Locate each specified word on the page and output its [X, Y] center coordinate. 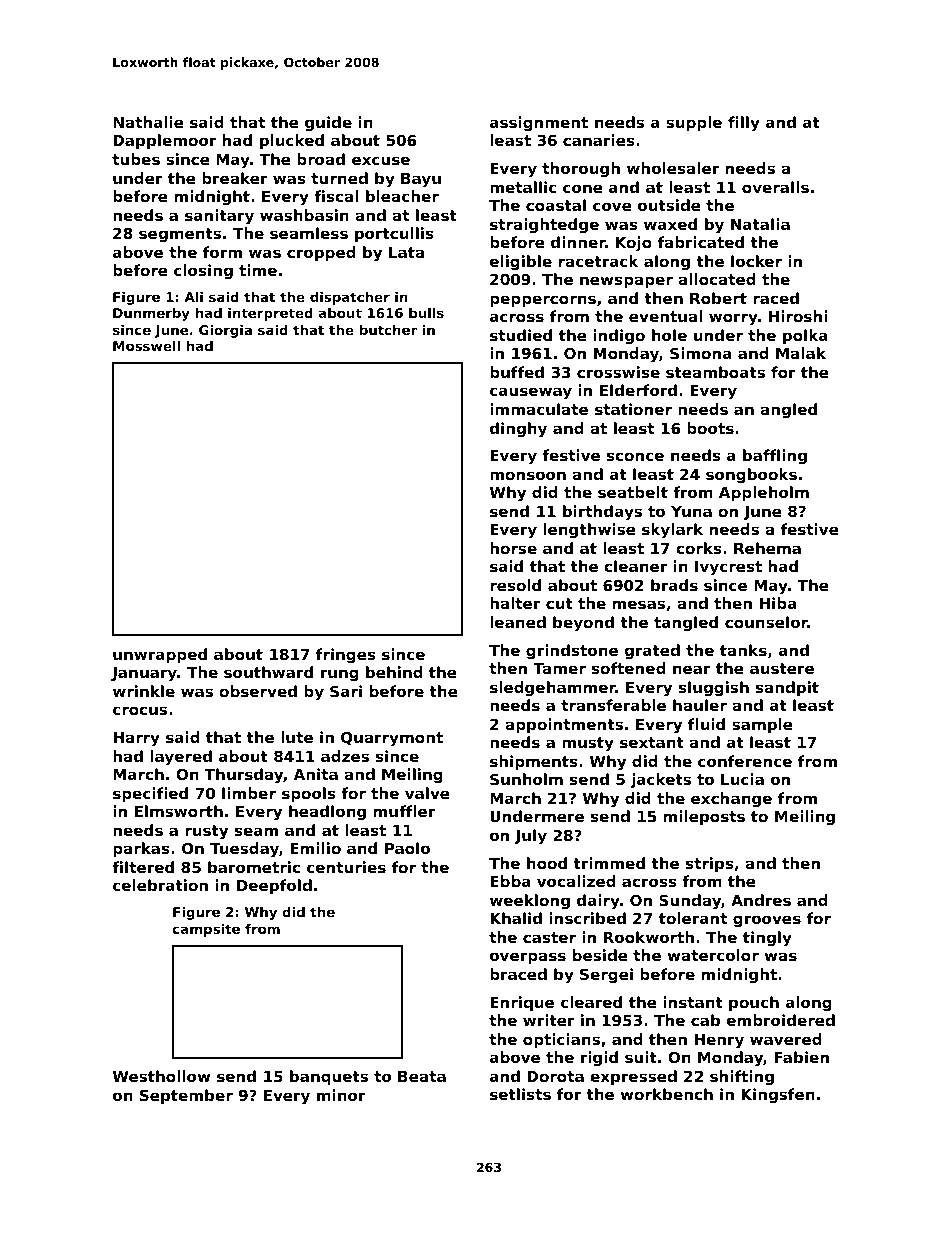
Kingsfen [778, 1095]
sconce [635, 456]
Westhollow [162, 1076]
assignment [539, 124]
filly [744, 124]
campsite [206, 930]
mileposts [704, 817]
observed [258, 691]
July [531, 837]
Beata [422, 1076]
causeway [531, 393]
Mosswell [146, 346]
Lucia [742, 779]
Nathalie [148, 122]
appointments [564, 725]
